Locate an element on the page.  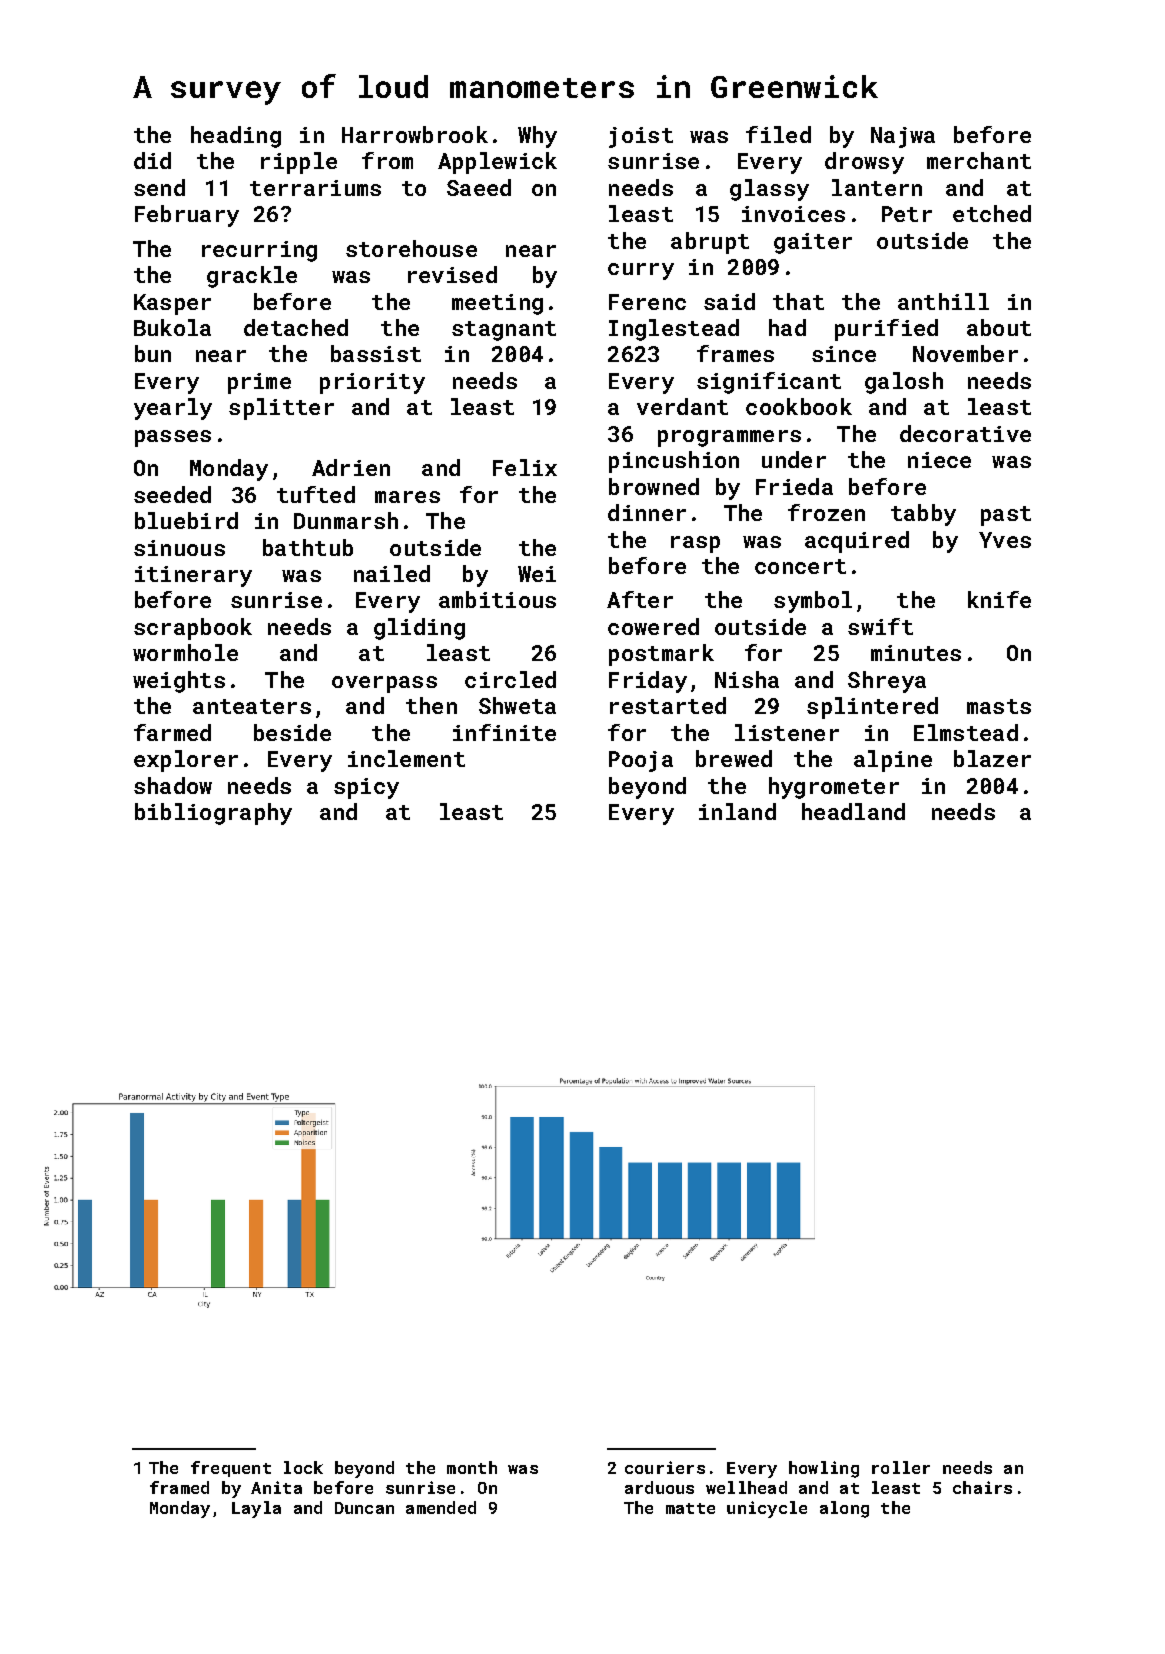
frequent is located at coordinates (231, 1469).
